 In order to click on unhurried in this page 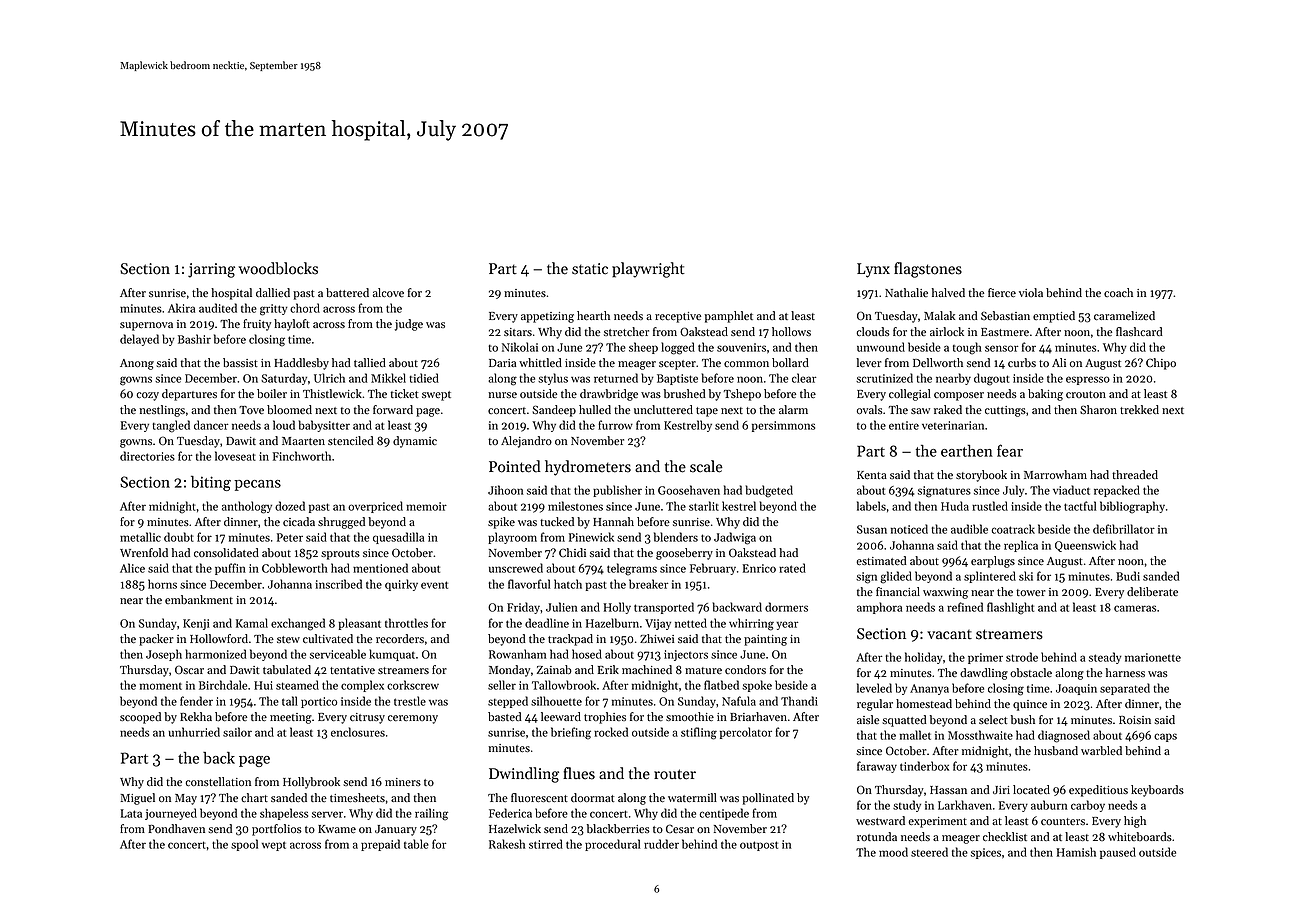, I will do `click(194, 732)`.
